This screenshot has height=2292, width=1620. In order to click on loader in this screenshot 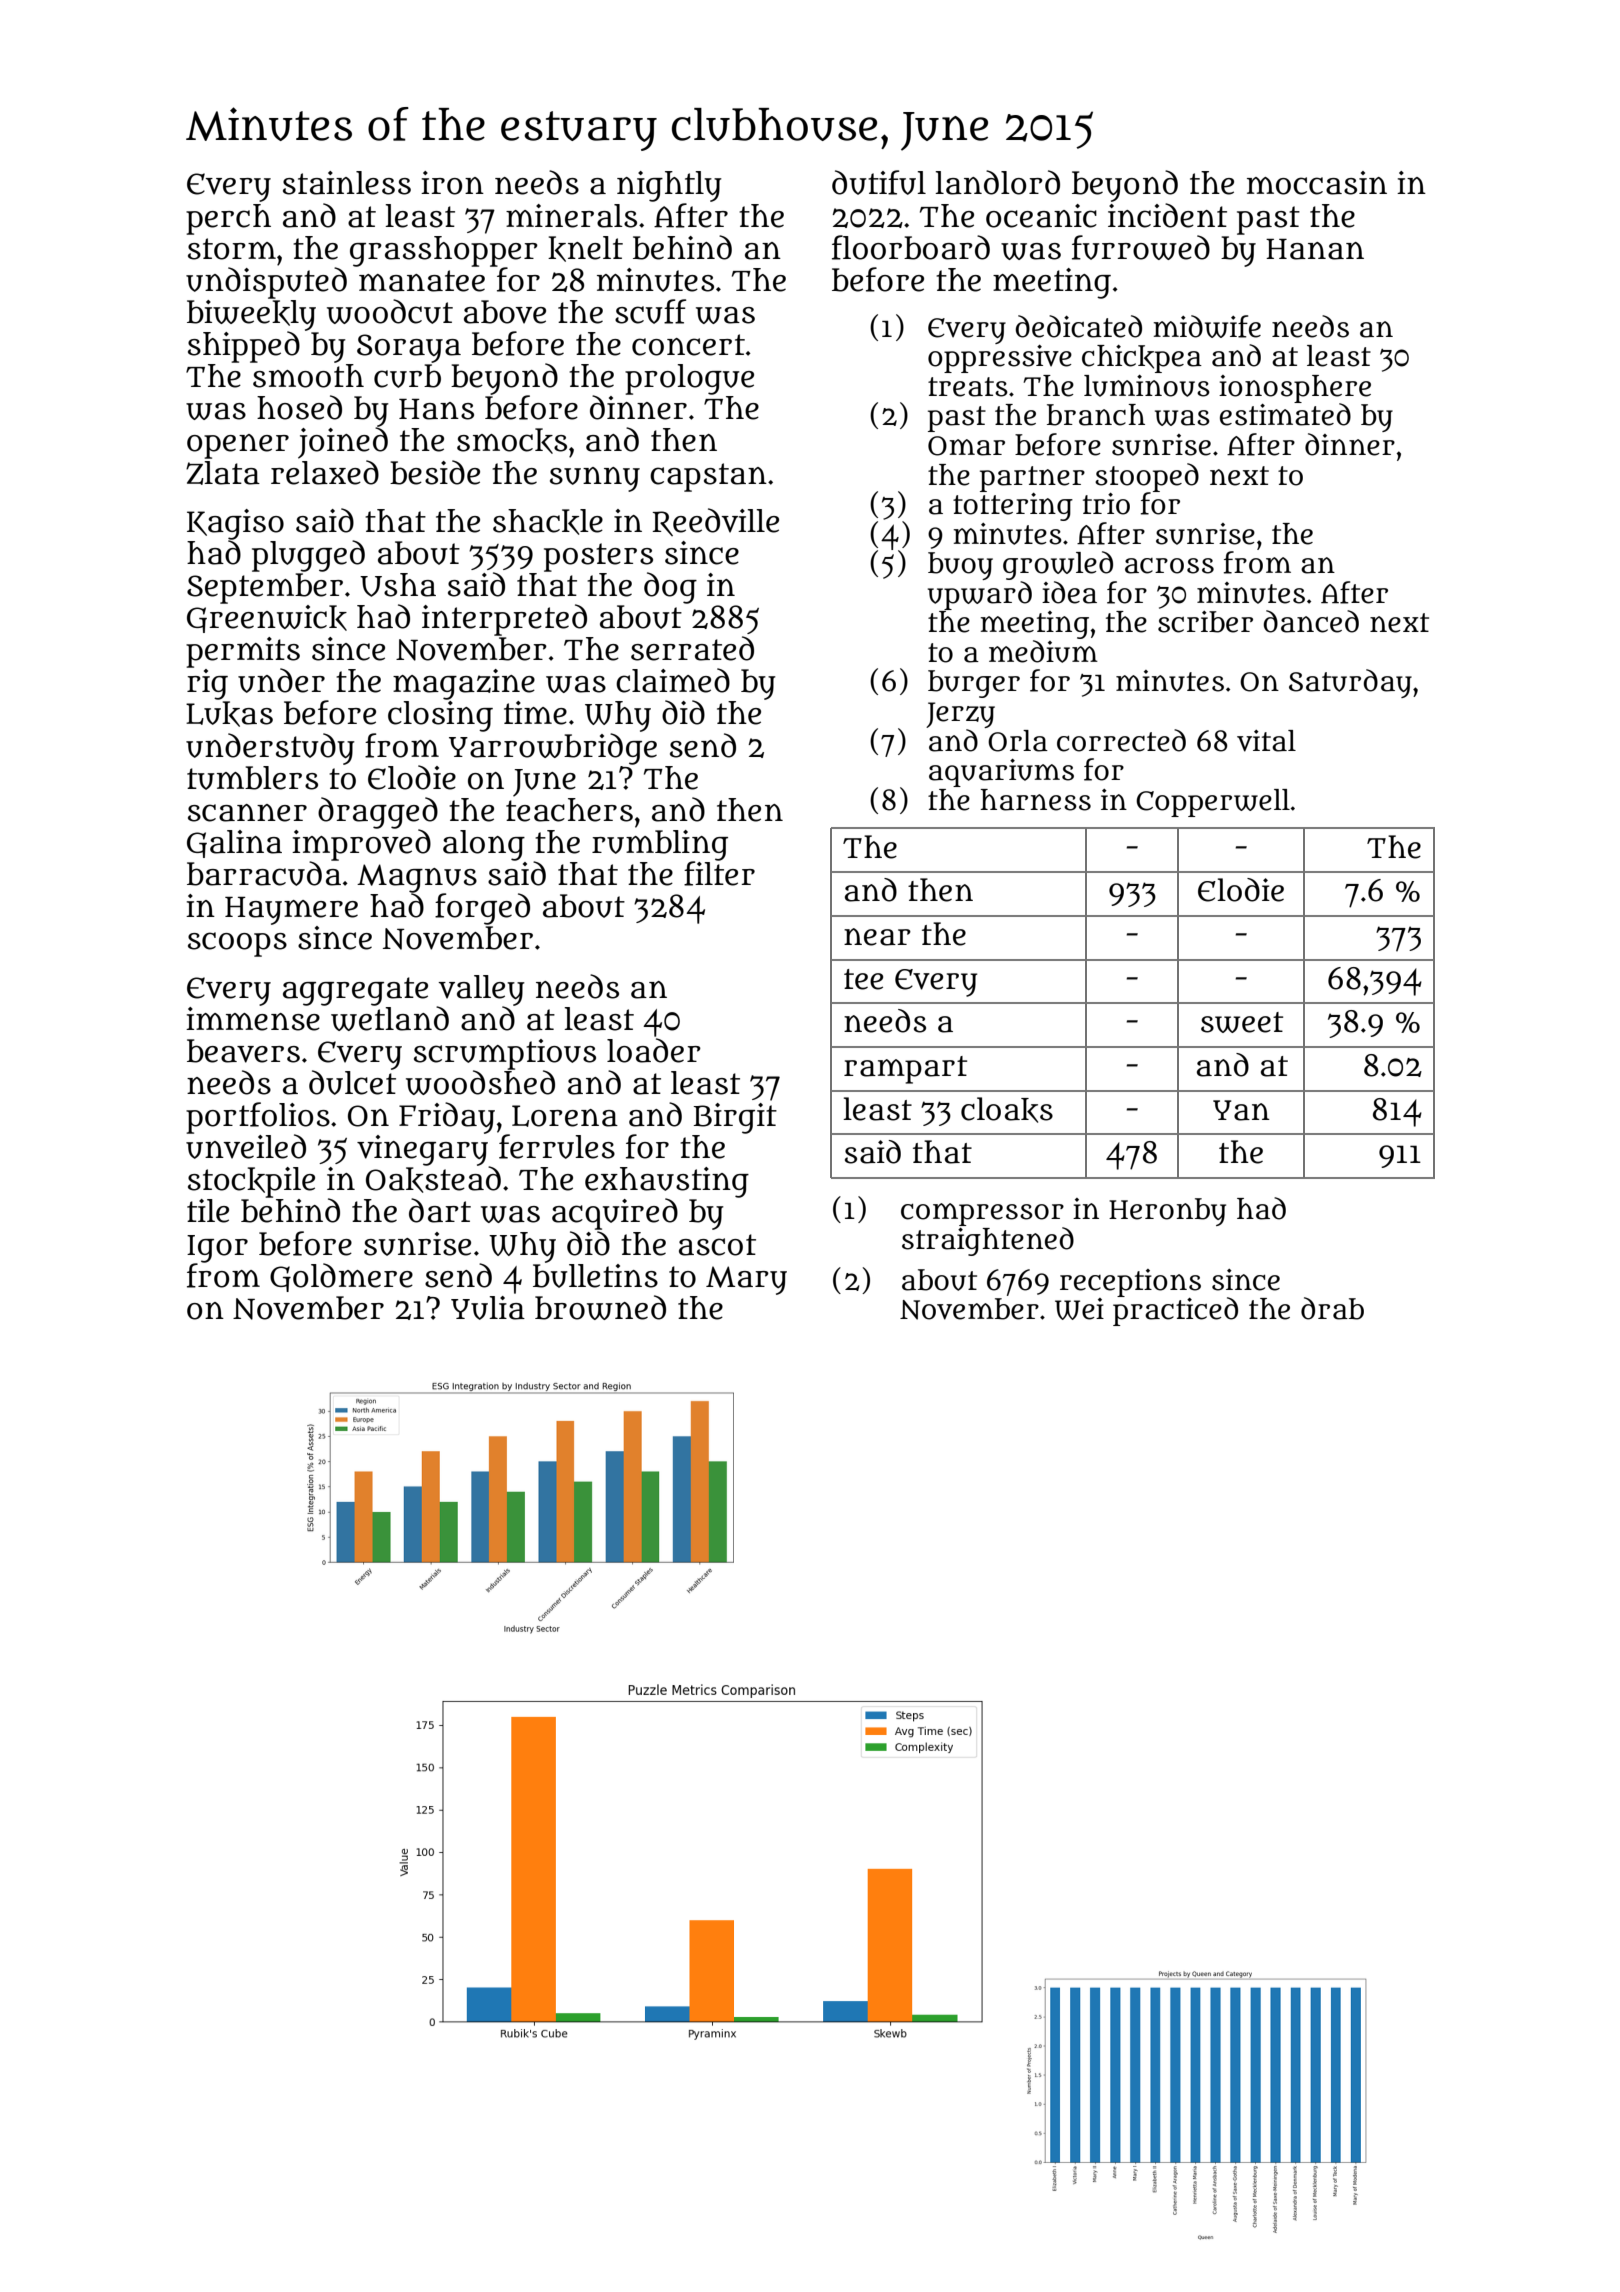, I will do `click(654, 1050)`.
